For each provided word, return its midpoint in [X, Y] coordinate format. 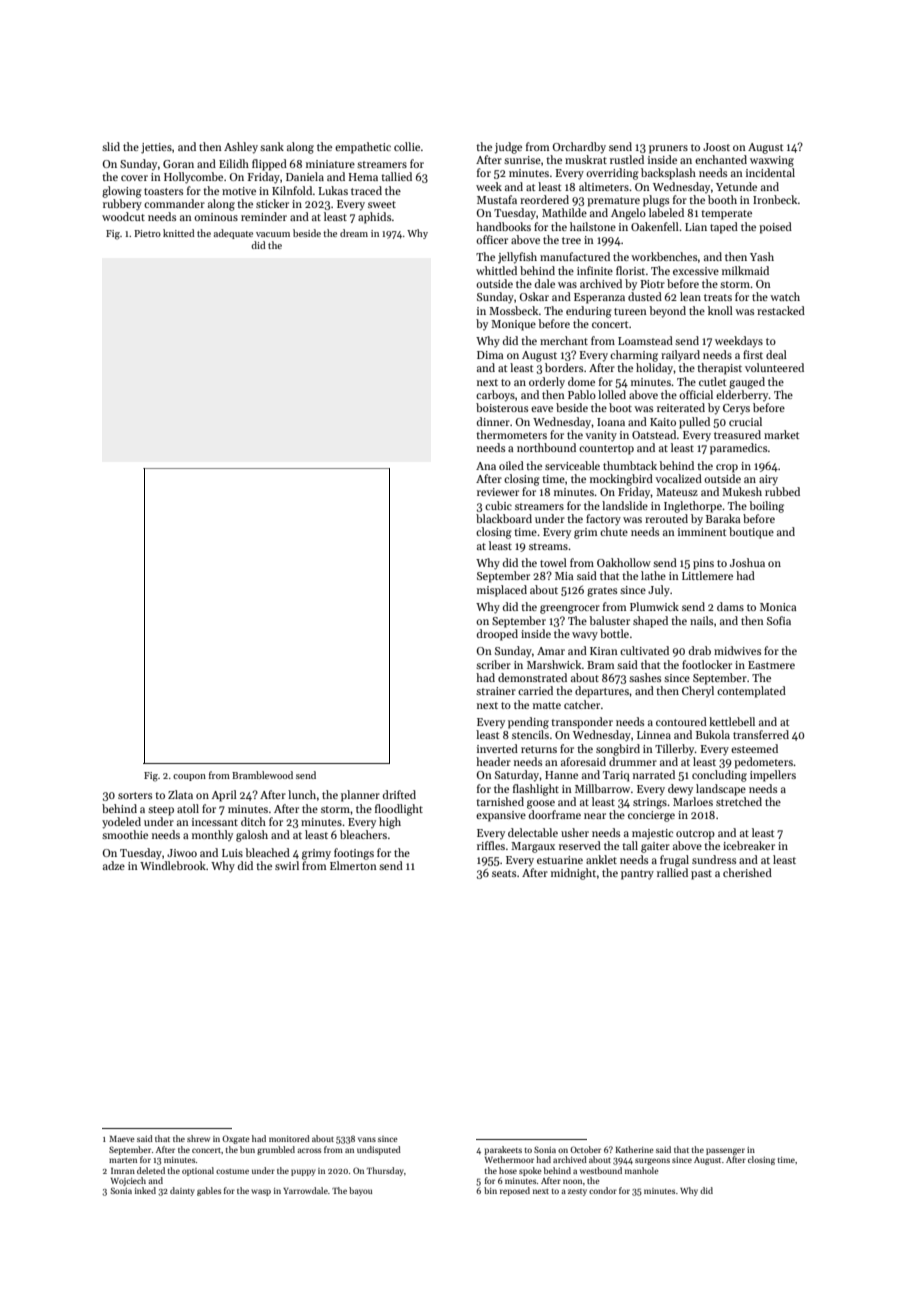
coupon [189, 777]
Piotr [652, 284]
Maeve [122, 1139]
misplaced [502, 591]
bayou [360, 1191]
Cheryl [698, 691]
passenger [725, 1151]
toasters [163, 191]
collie [407, 146]
